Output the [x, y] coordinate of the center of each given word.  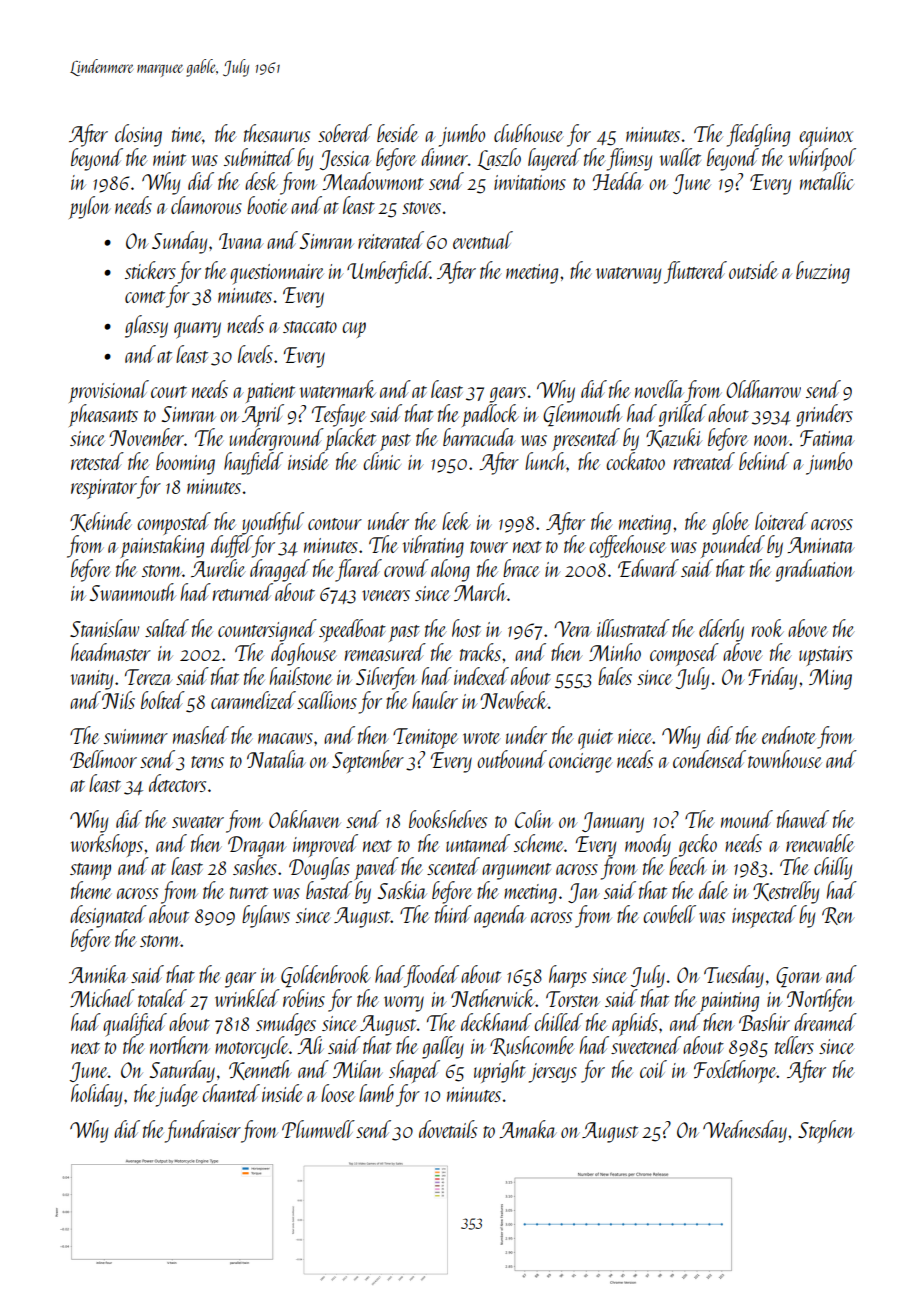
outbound [512, 759]
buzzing [823, 272]
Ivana [241, 241]
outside [753, 270]
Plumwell [318, 1129]
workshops [107, 845]
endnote [789, 735]
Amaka [528, 1129]
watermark [338, 389]
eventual [483, 240]
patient [270, 393]
